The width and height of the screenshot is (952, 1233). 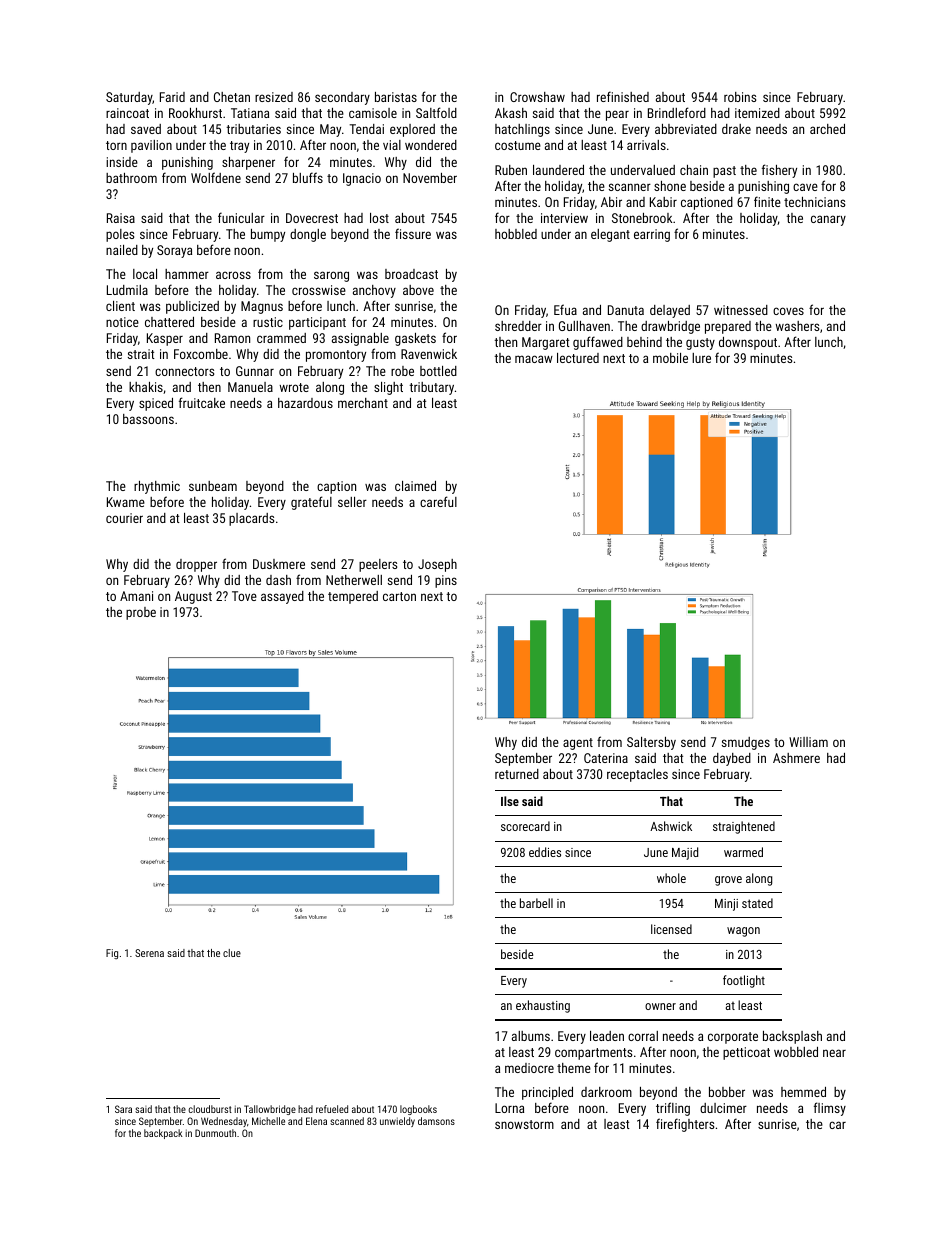 I want to click on Saltersby, so click(x=651, y=743).
